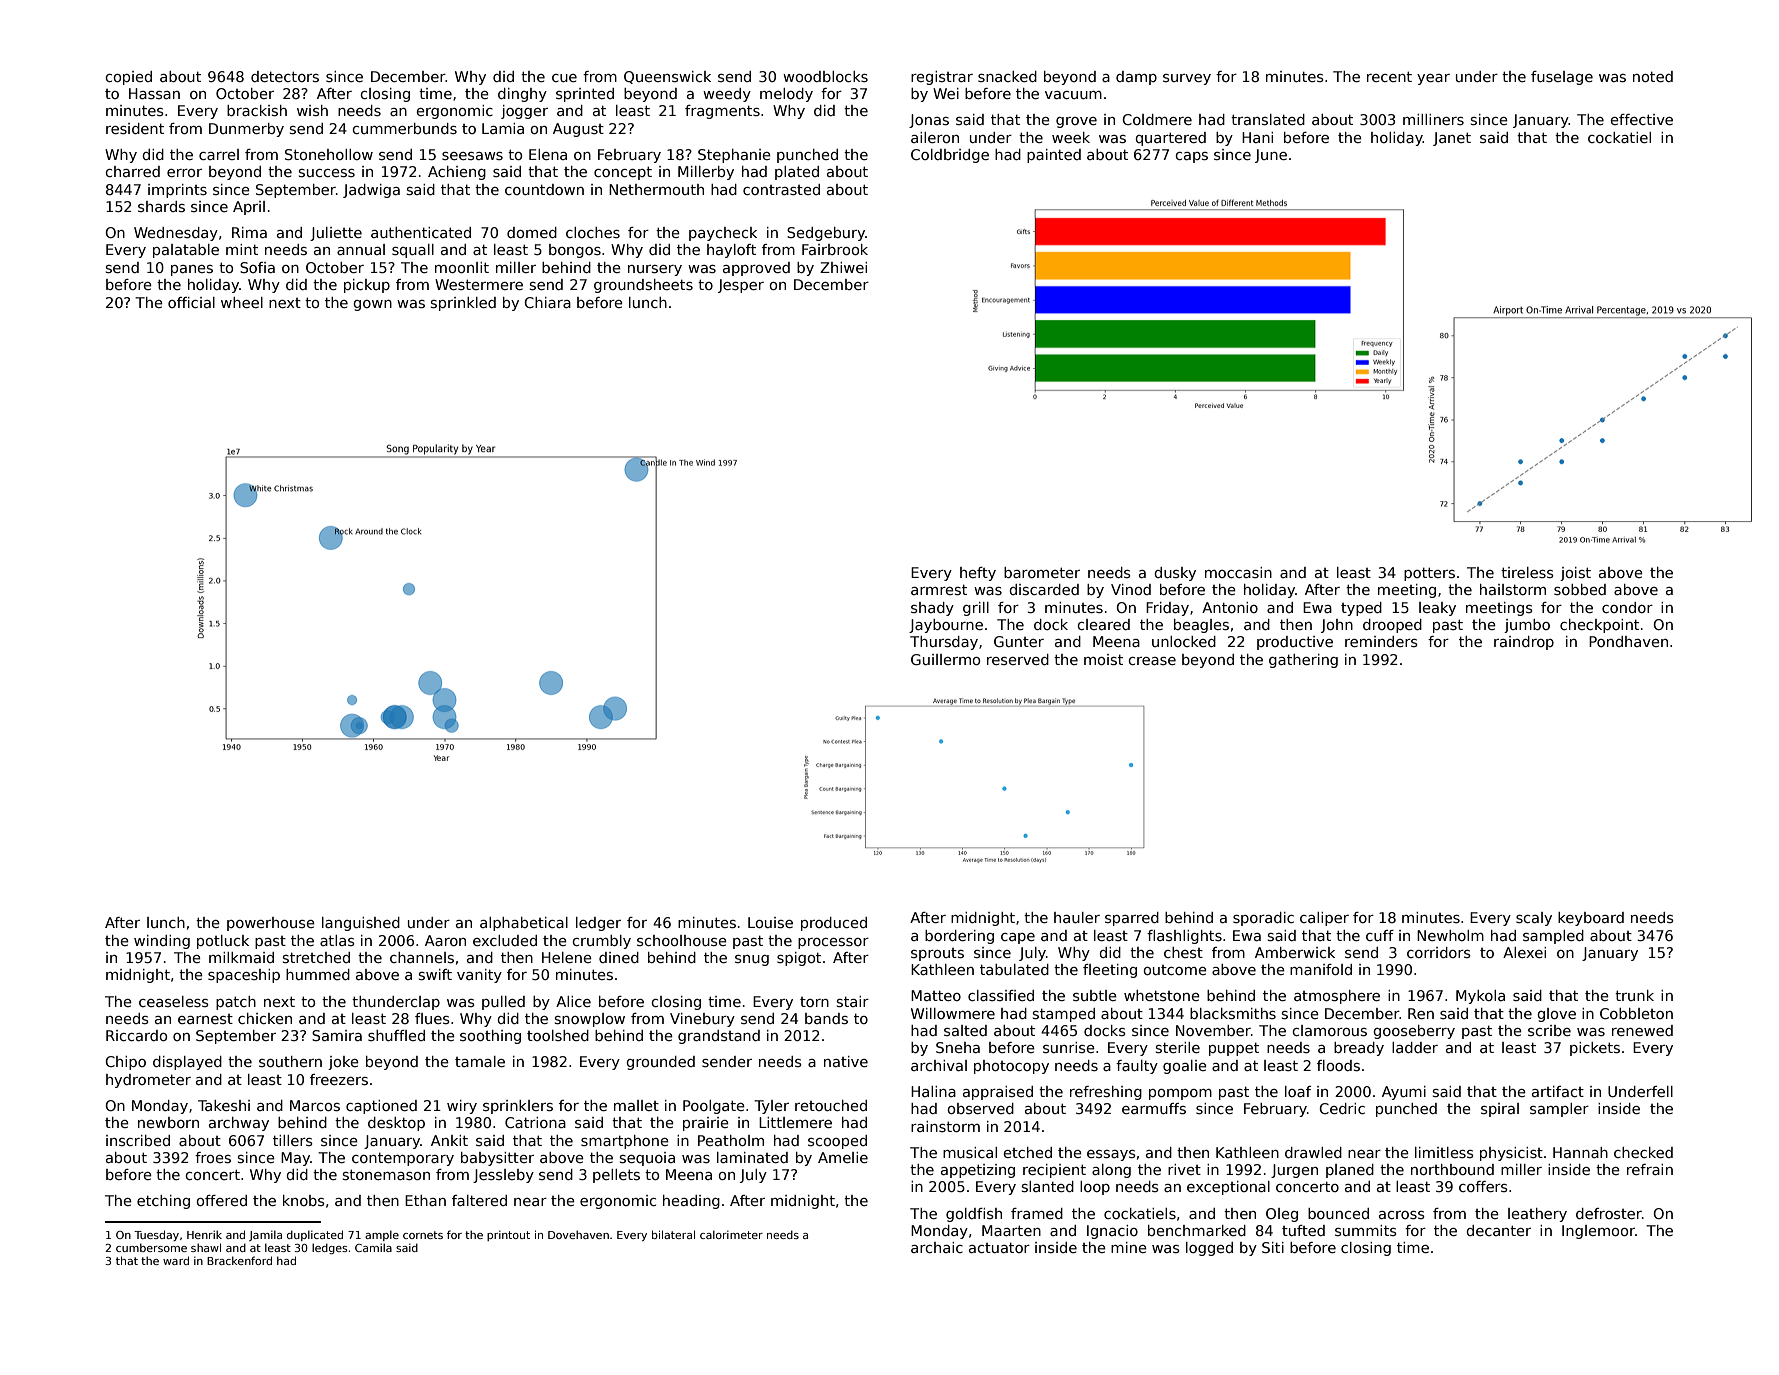 This page has width=1779, height=1375. Describe the element at coordinates (667, 77) in the page. I see `Queenswick` at that location.
